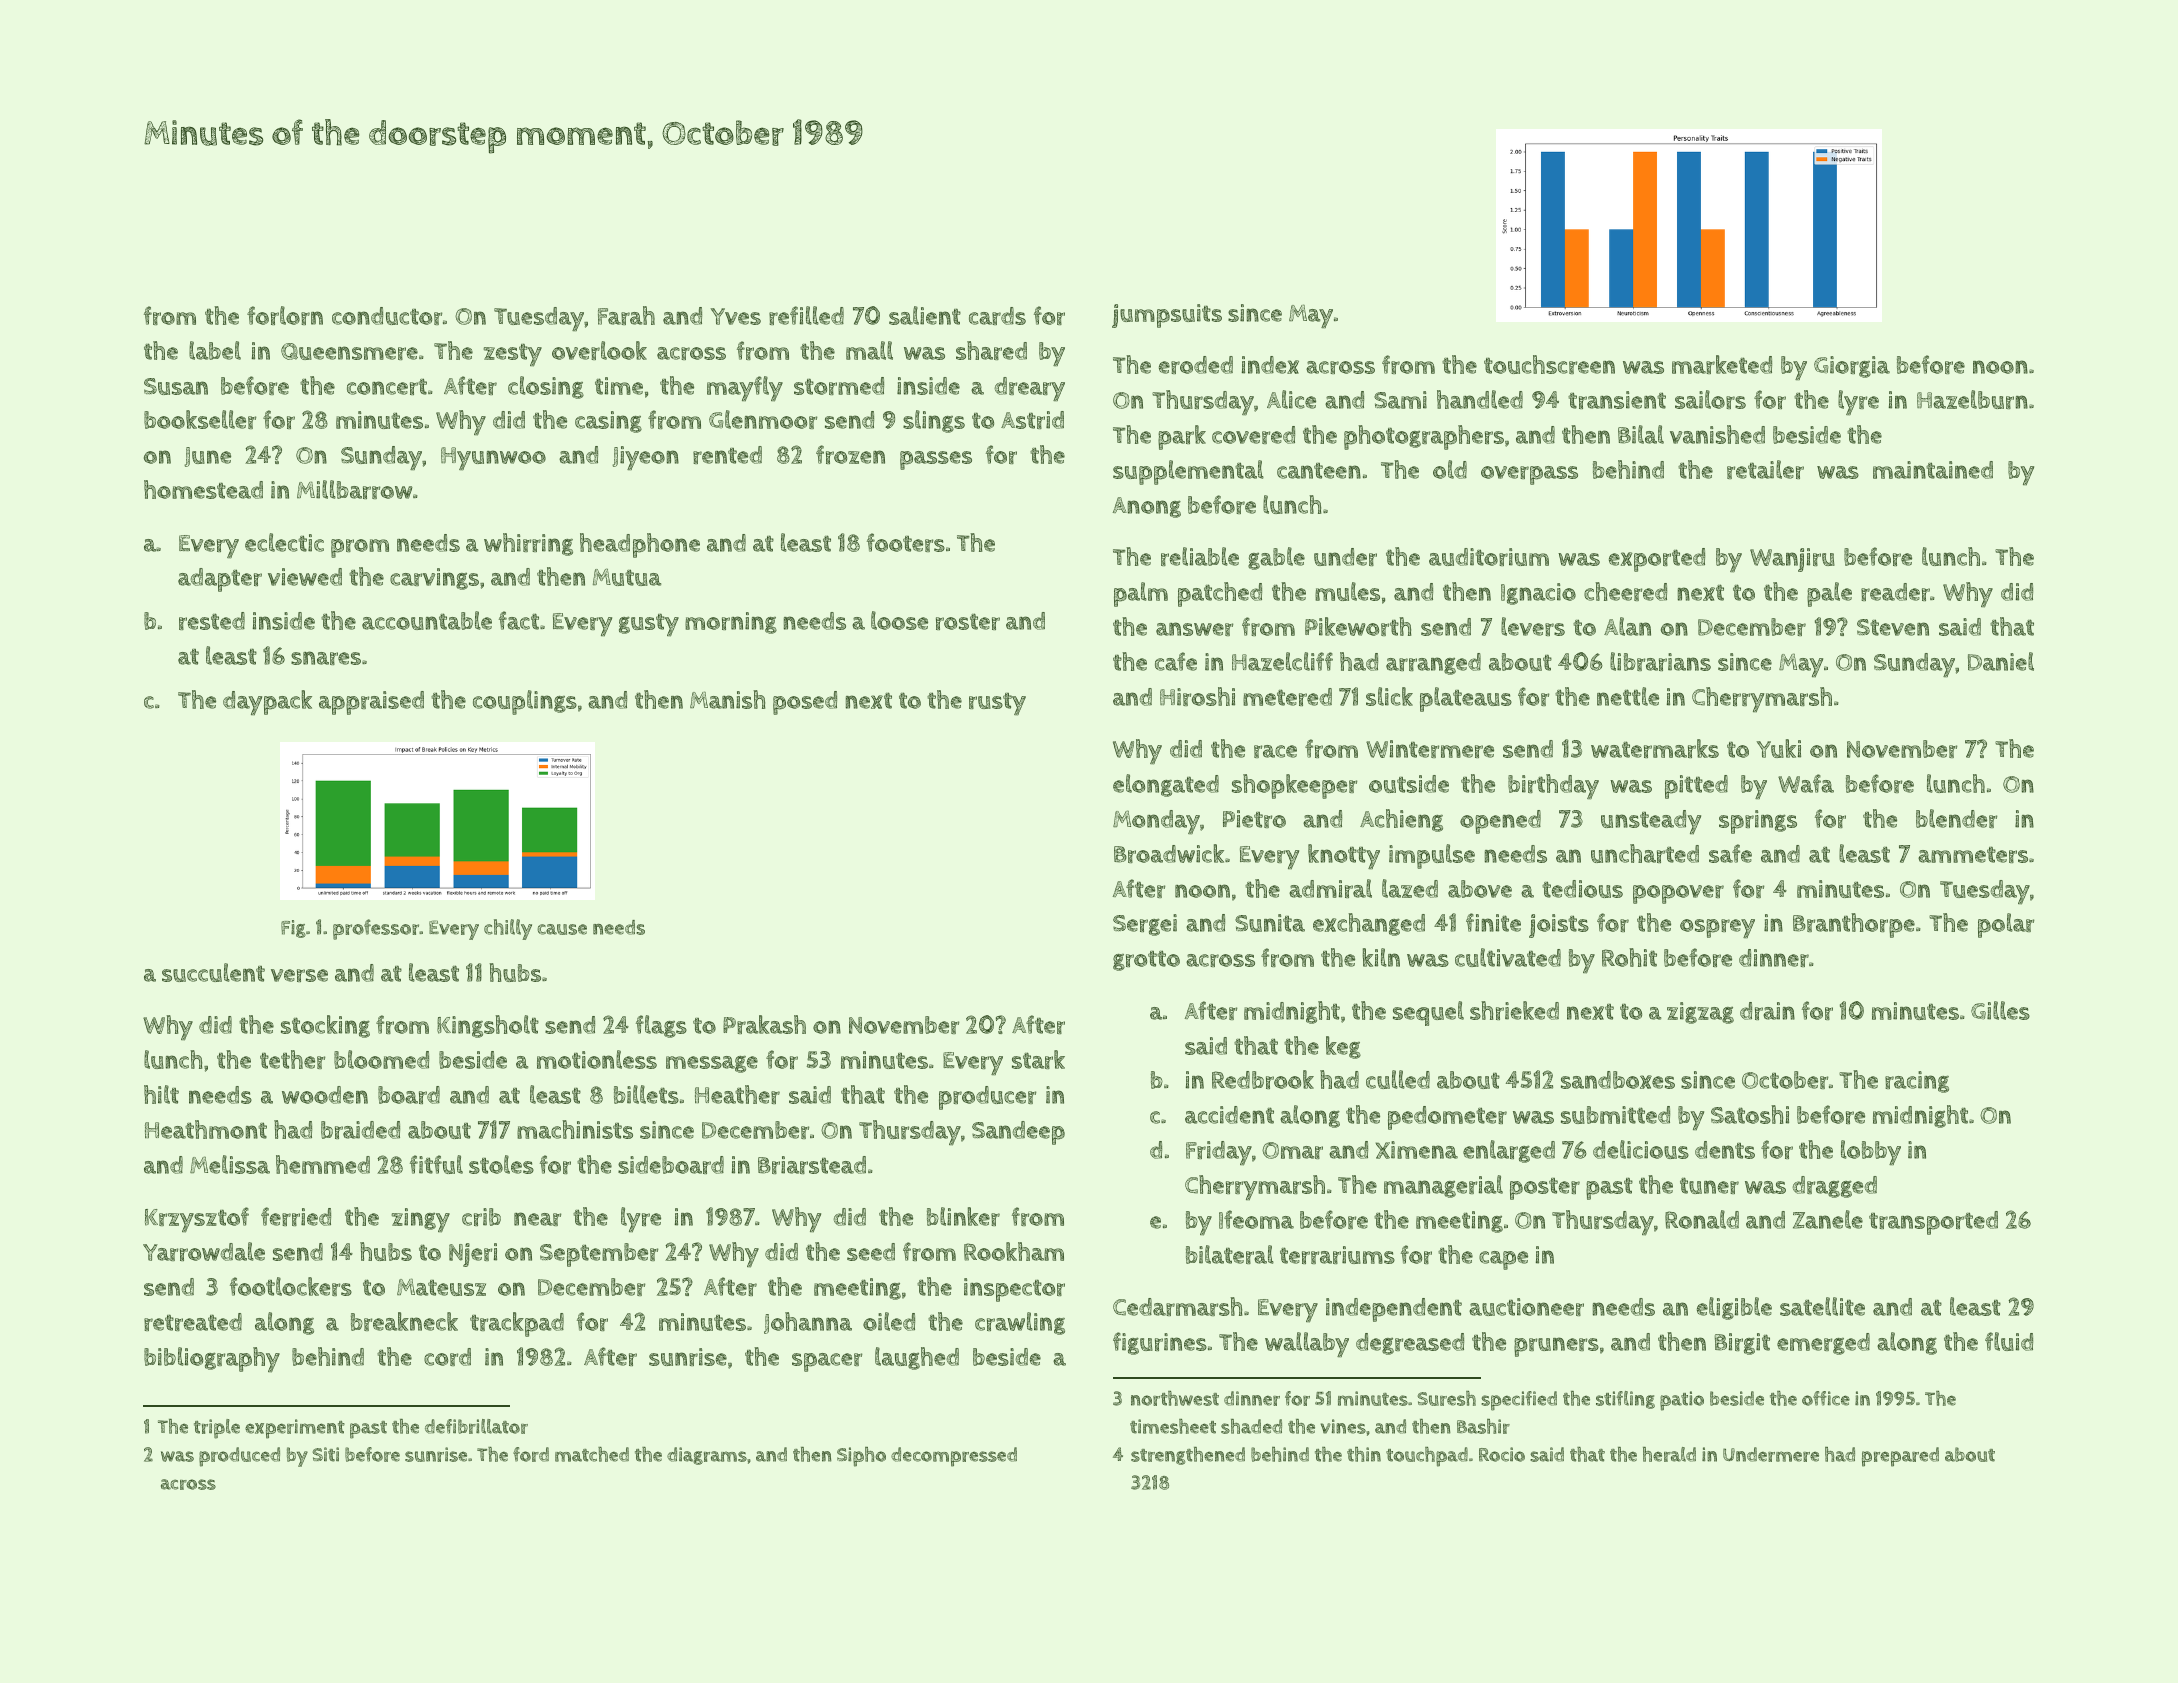  I want to click on ford, so click(531, 1454).
